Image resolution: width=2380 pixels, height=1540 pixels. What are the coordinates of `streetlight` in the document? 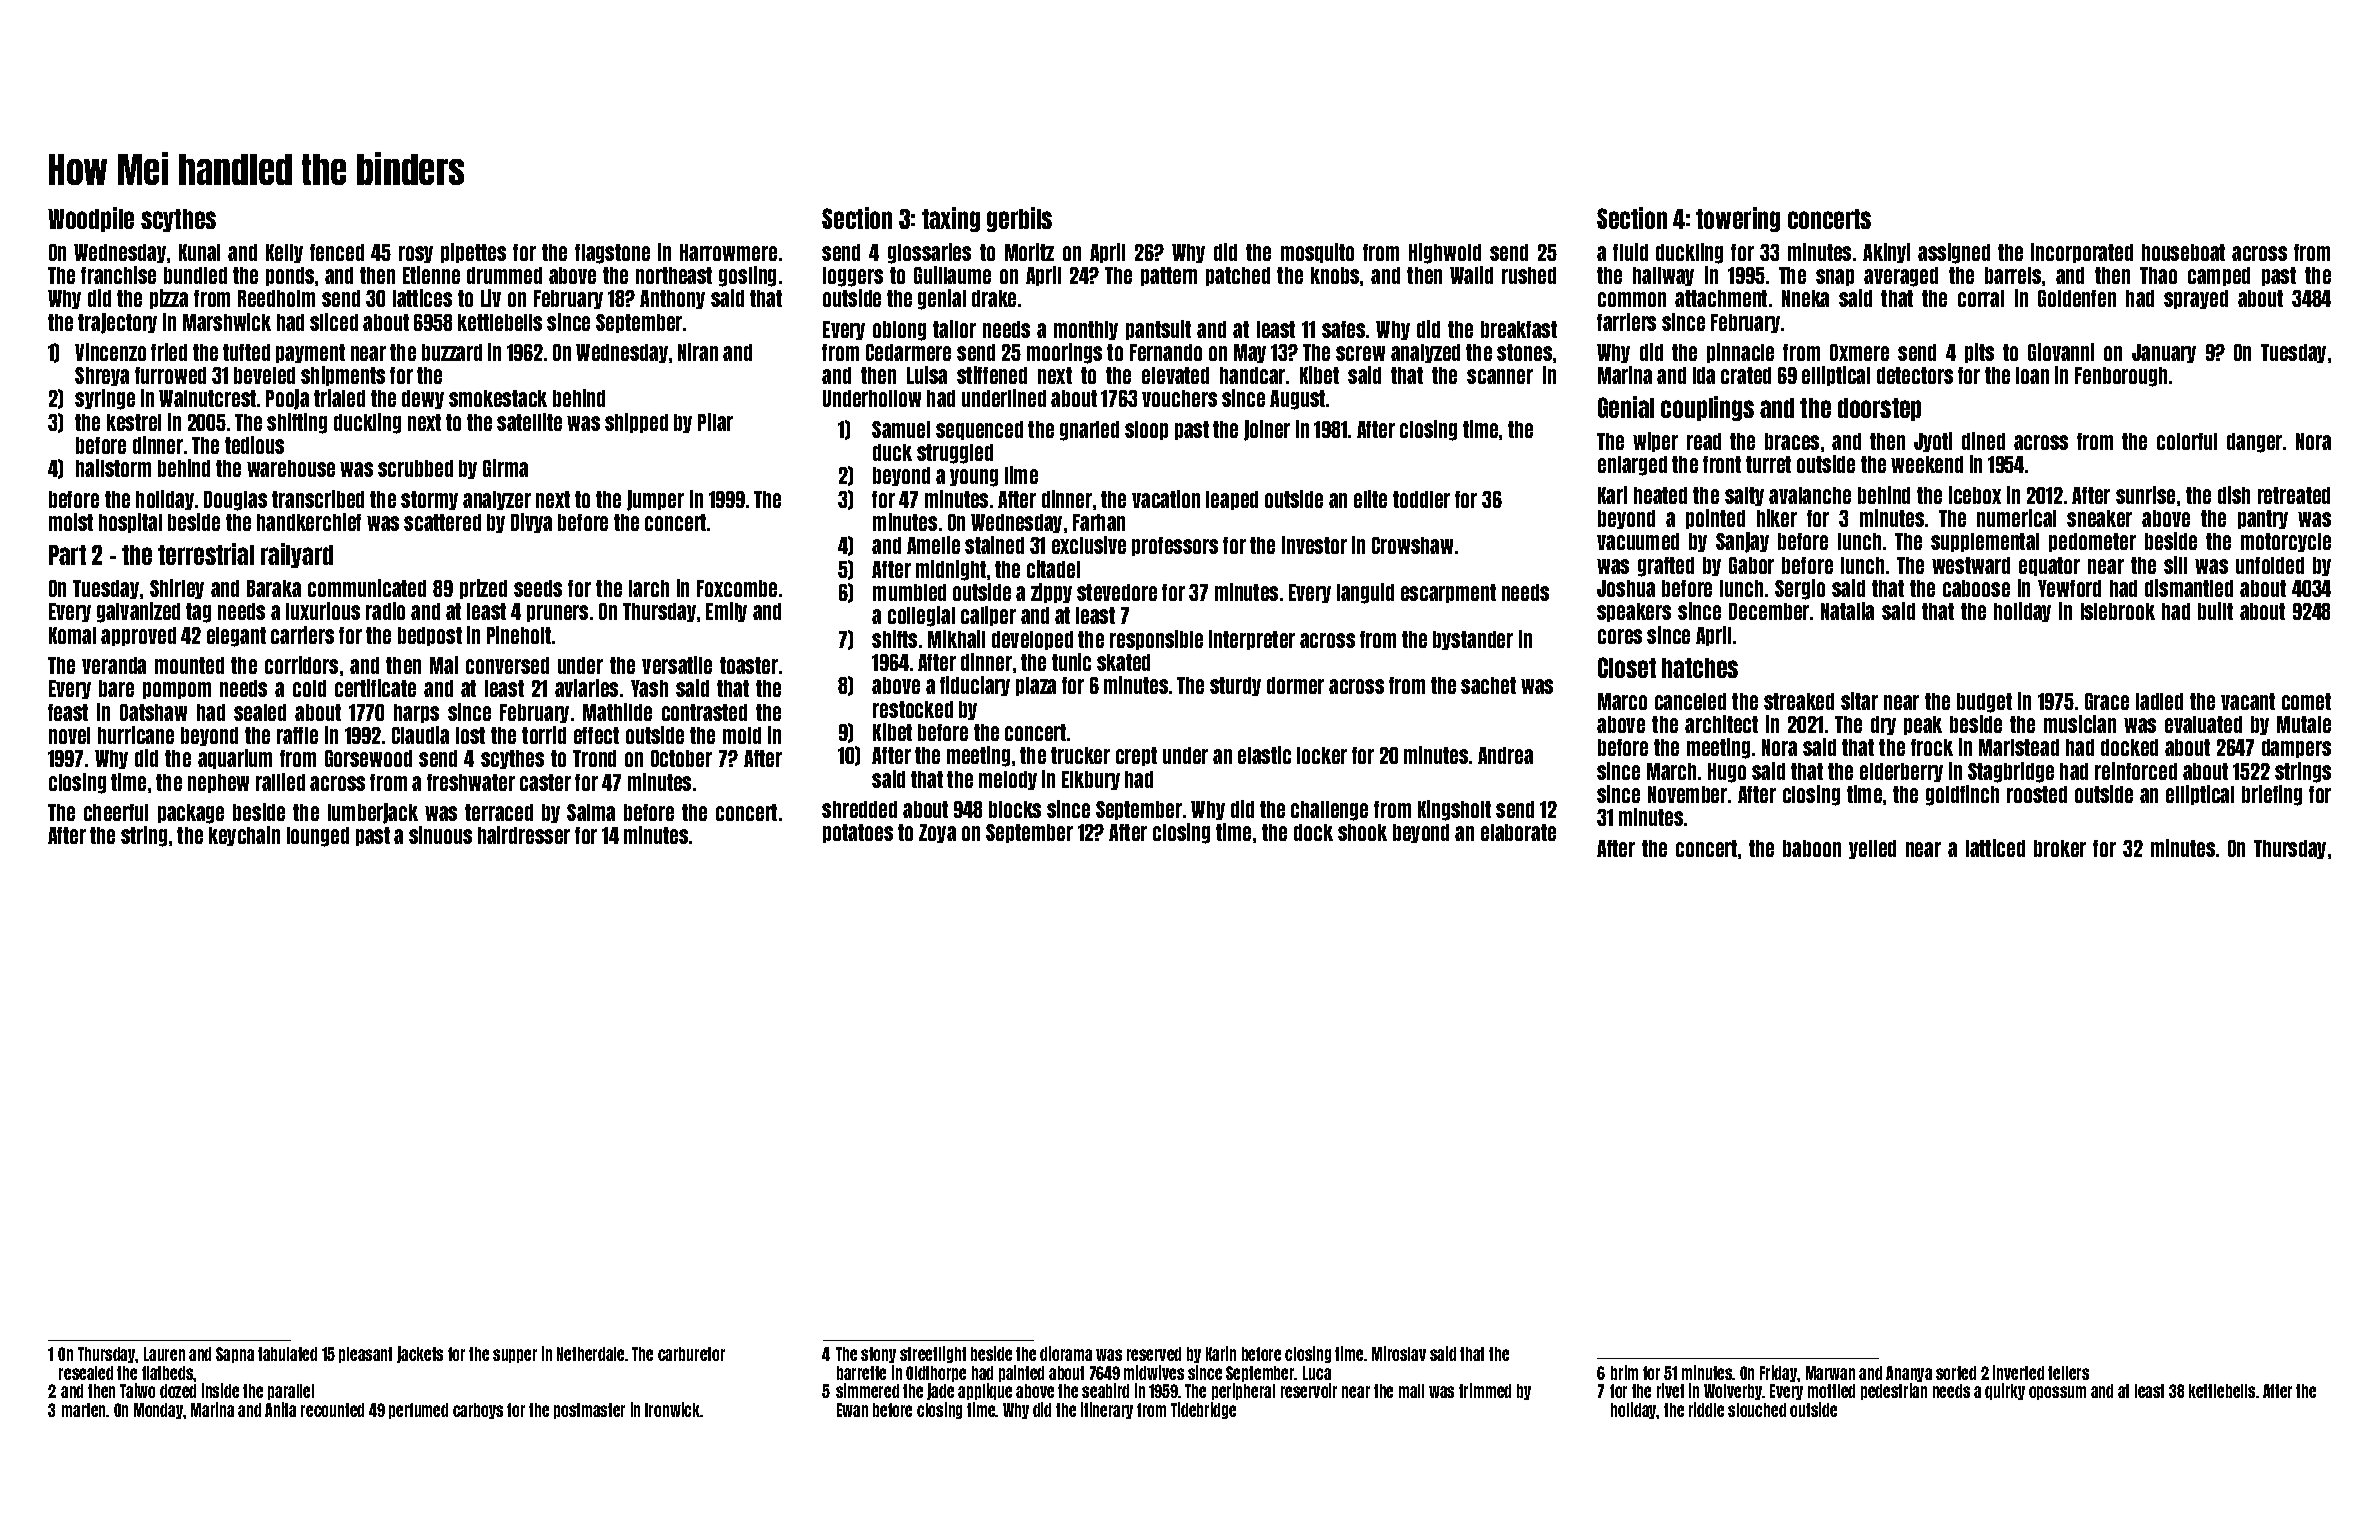 It's located at (933, 1354).
